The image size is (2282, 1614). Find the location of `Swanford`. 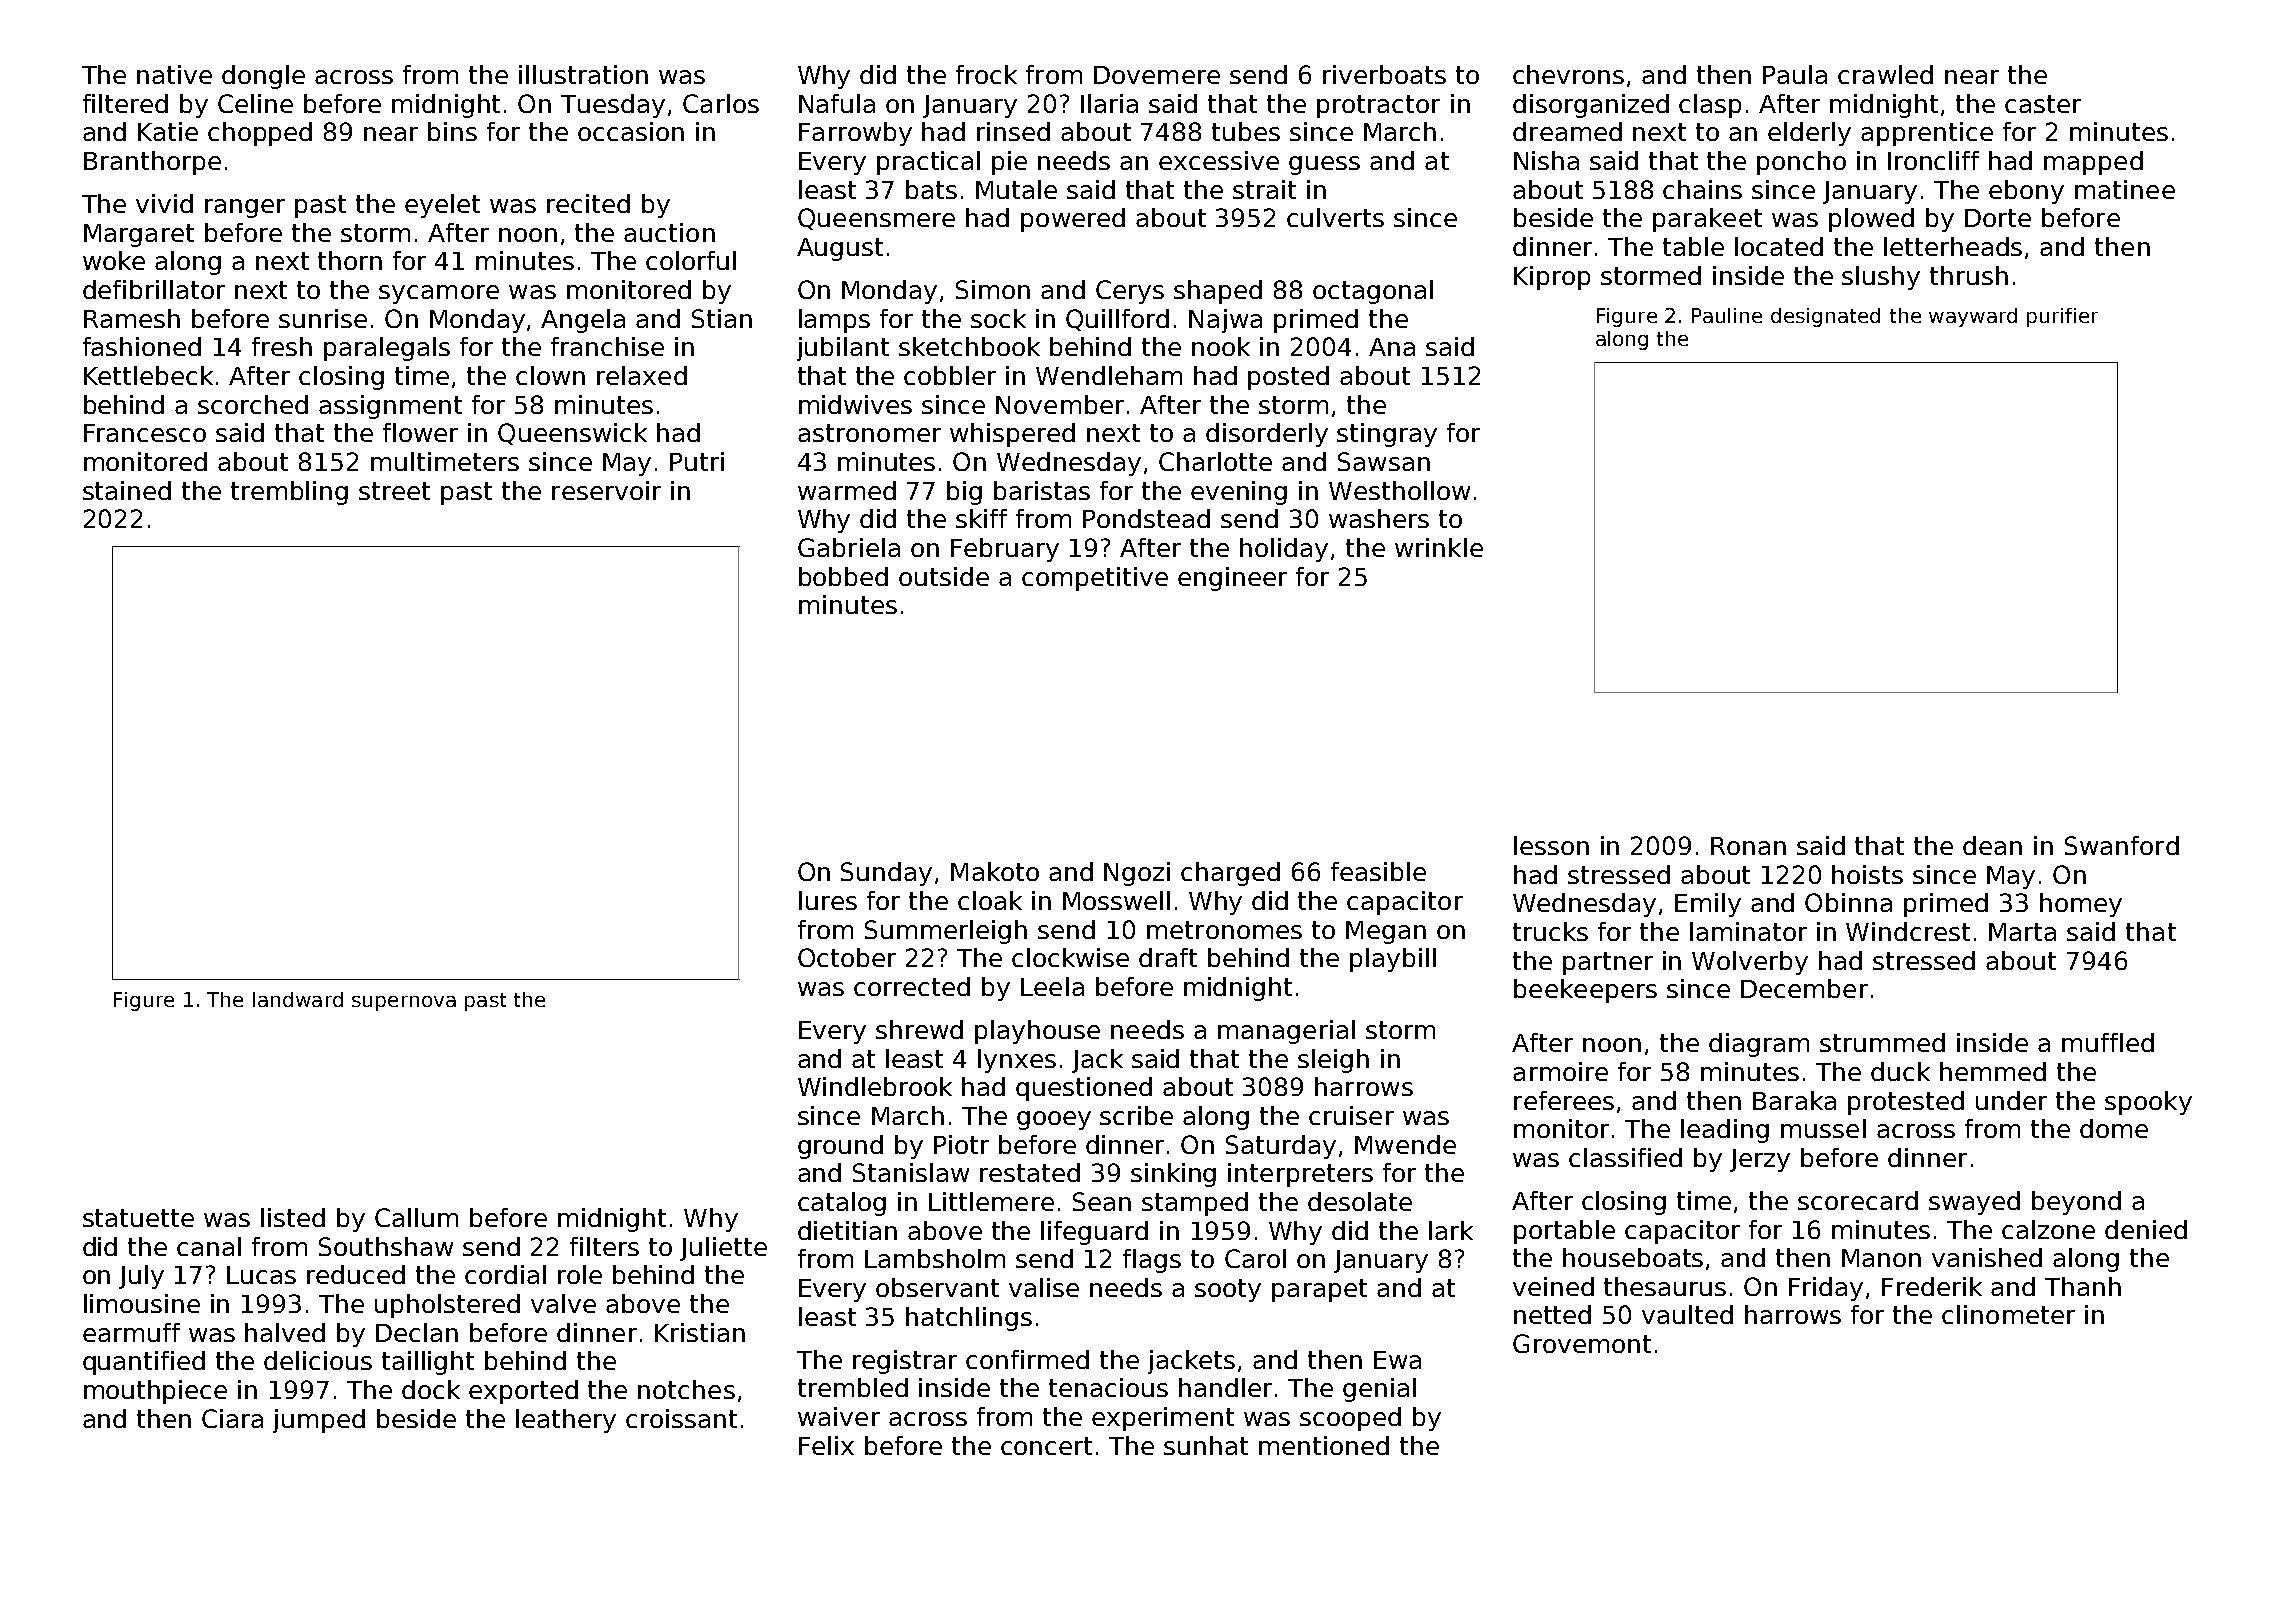

Swanford is located at coordinates (2122, 845).
